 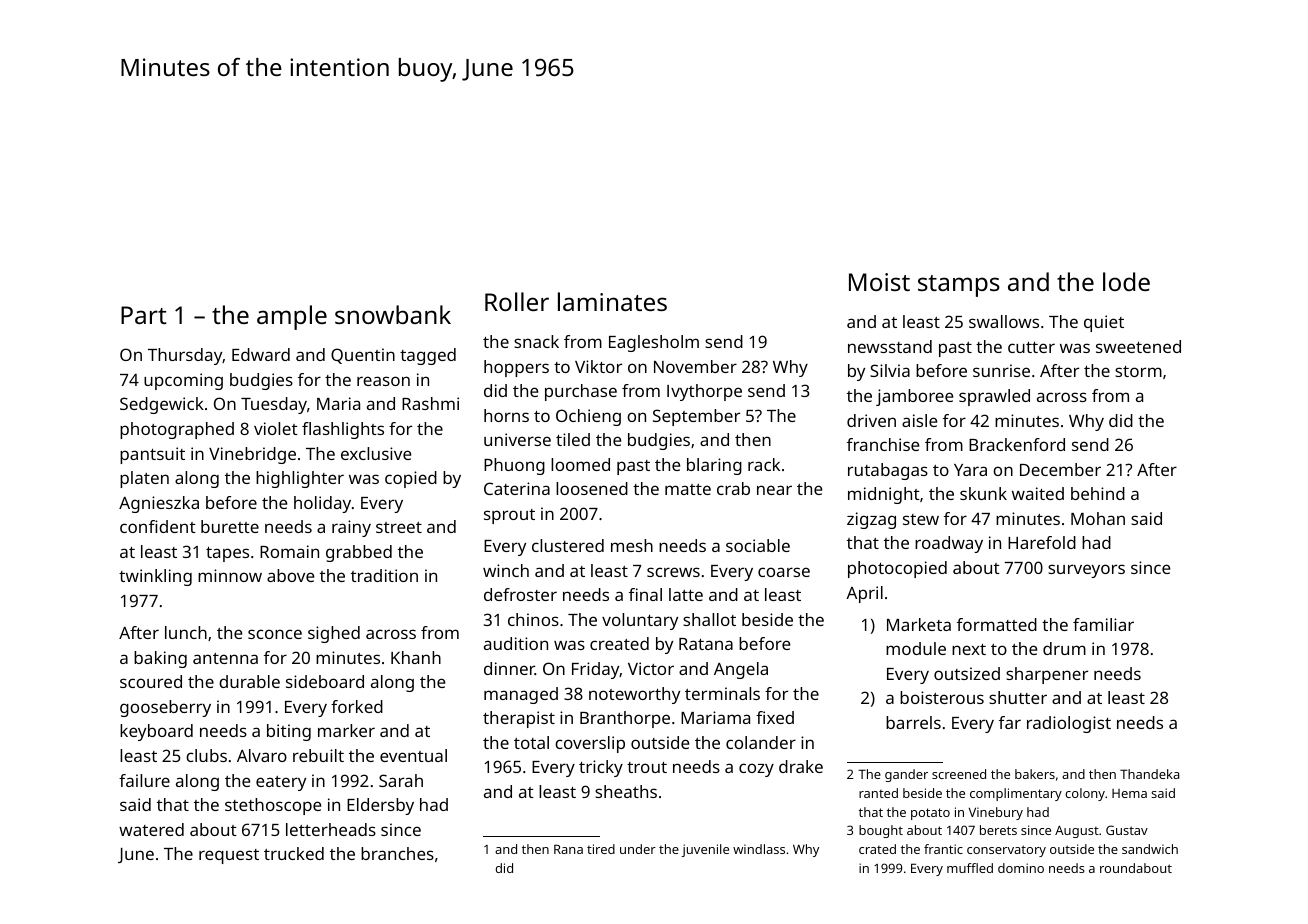 What do you see at coordinates (517, 488) in the page?
I see `Caterina` at bounding box center [517, 488].
